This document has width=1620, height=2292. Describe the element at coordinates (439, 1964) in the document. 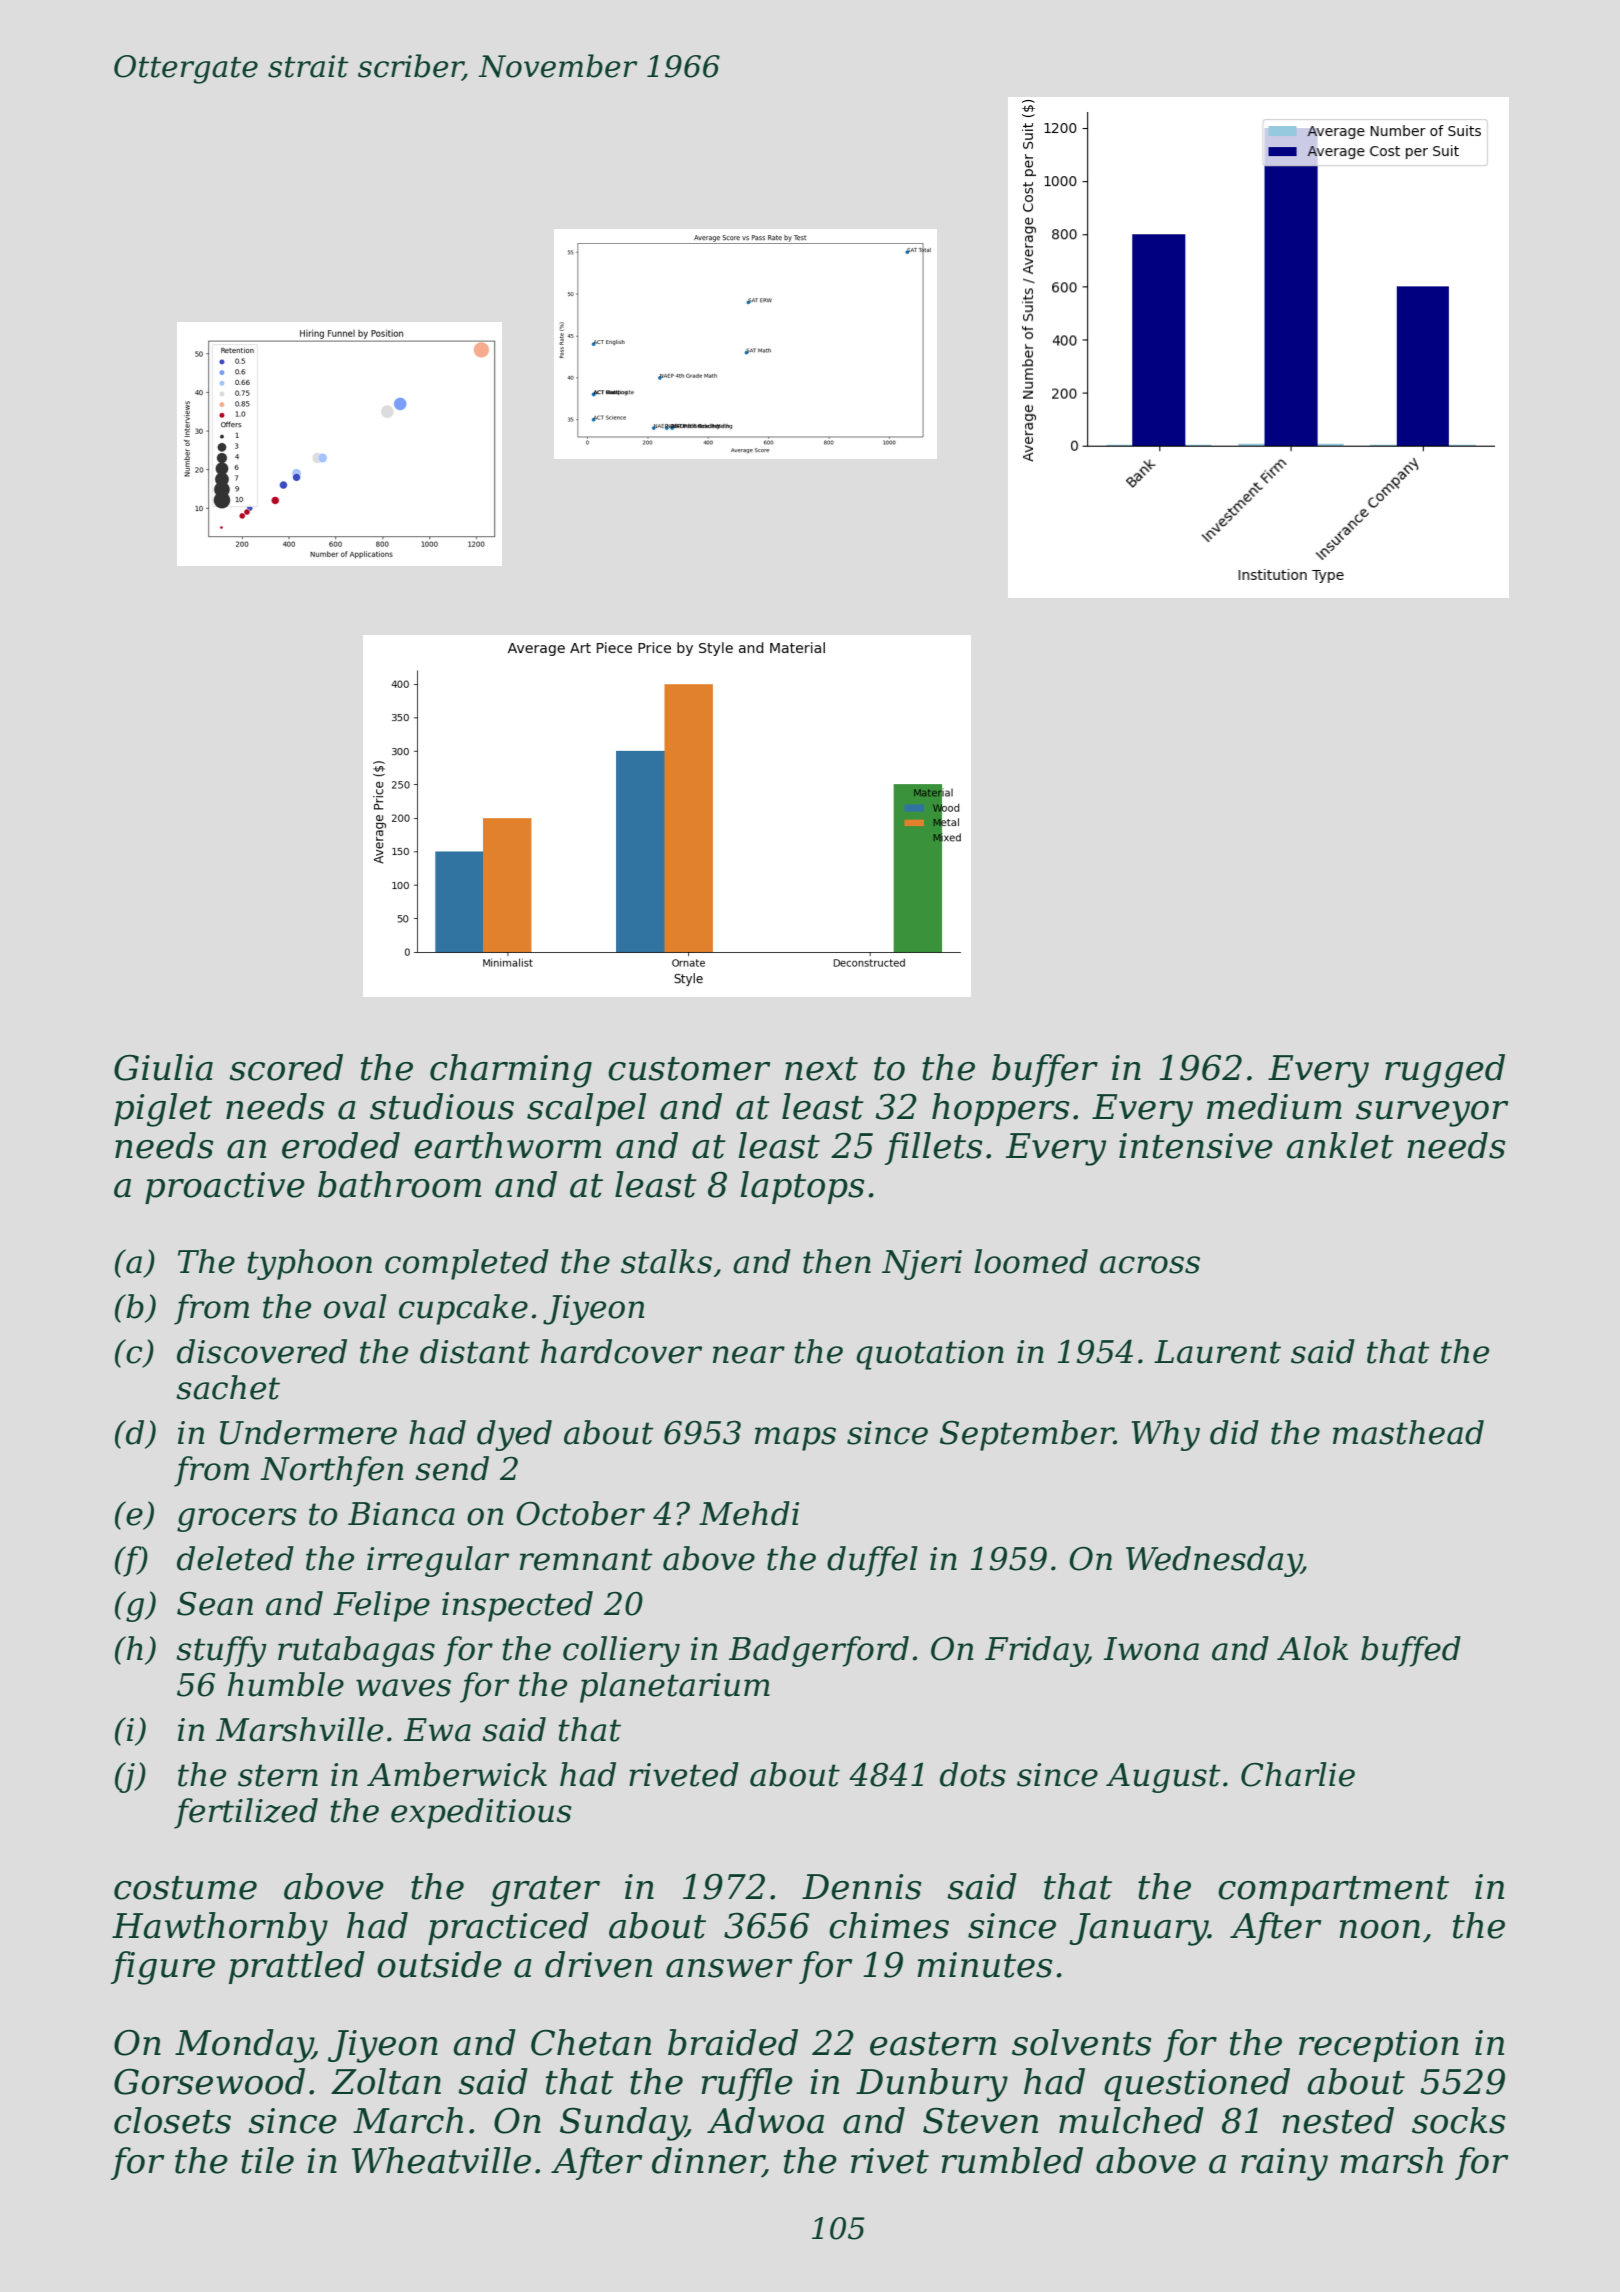

I see `outside` at that location.
